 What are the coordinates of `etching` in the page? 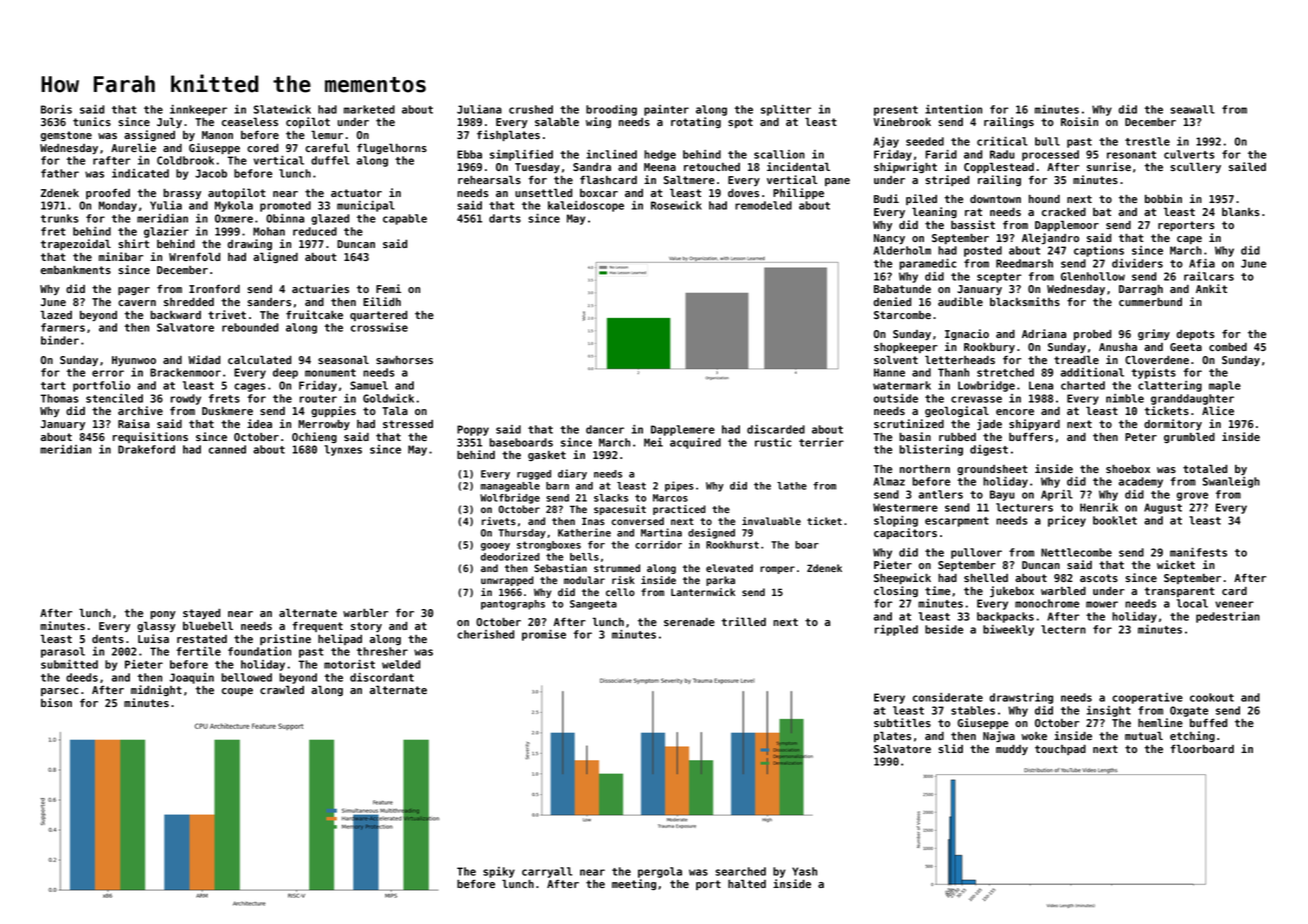 It's located at (1192, 736).
